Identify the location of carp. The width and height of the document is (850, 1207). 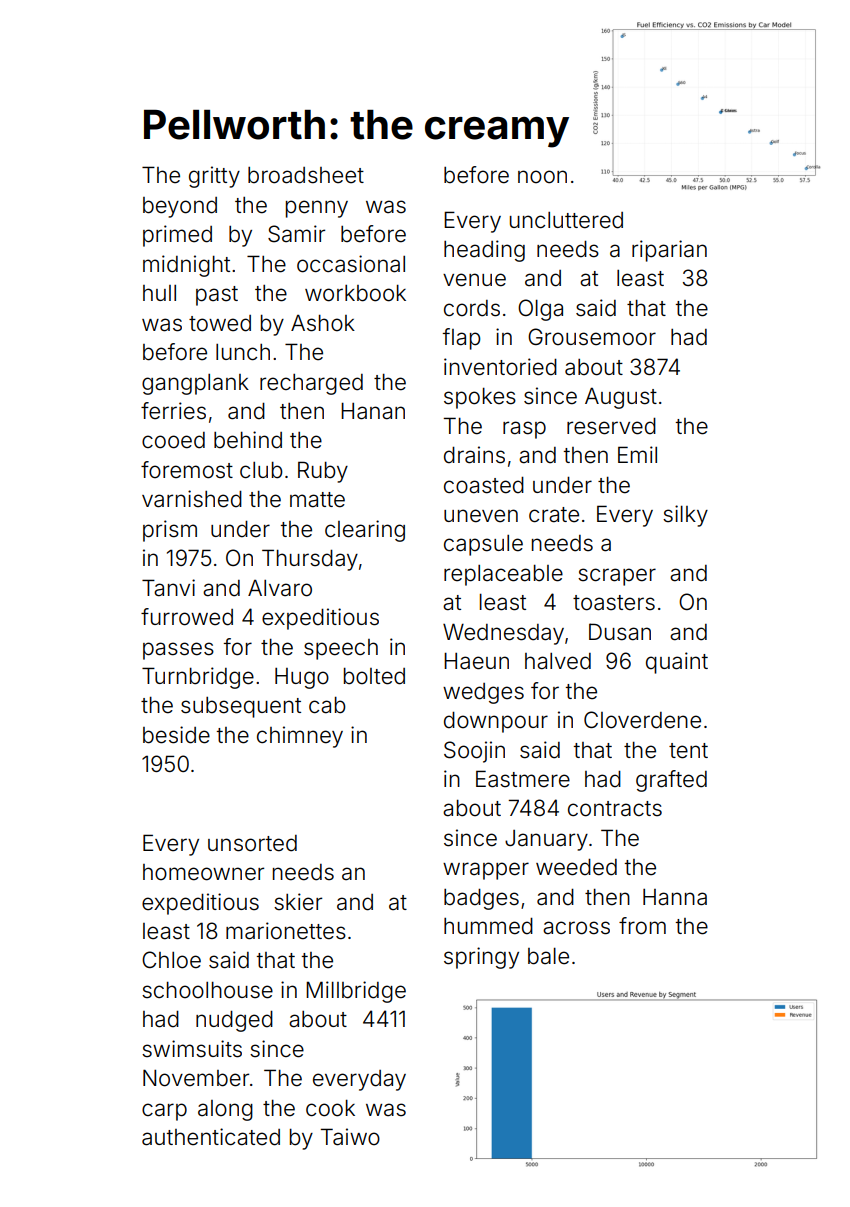
(164, 1112).
